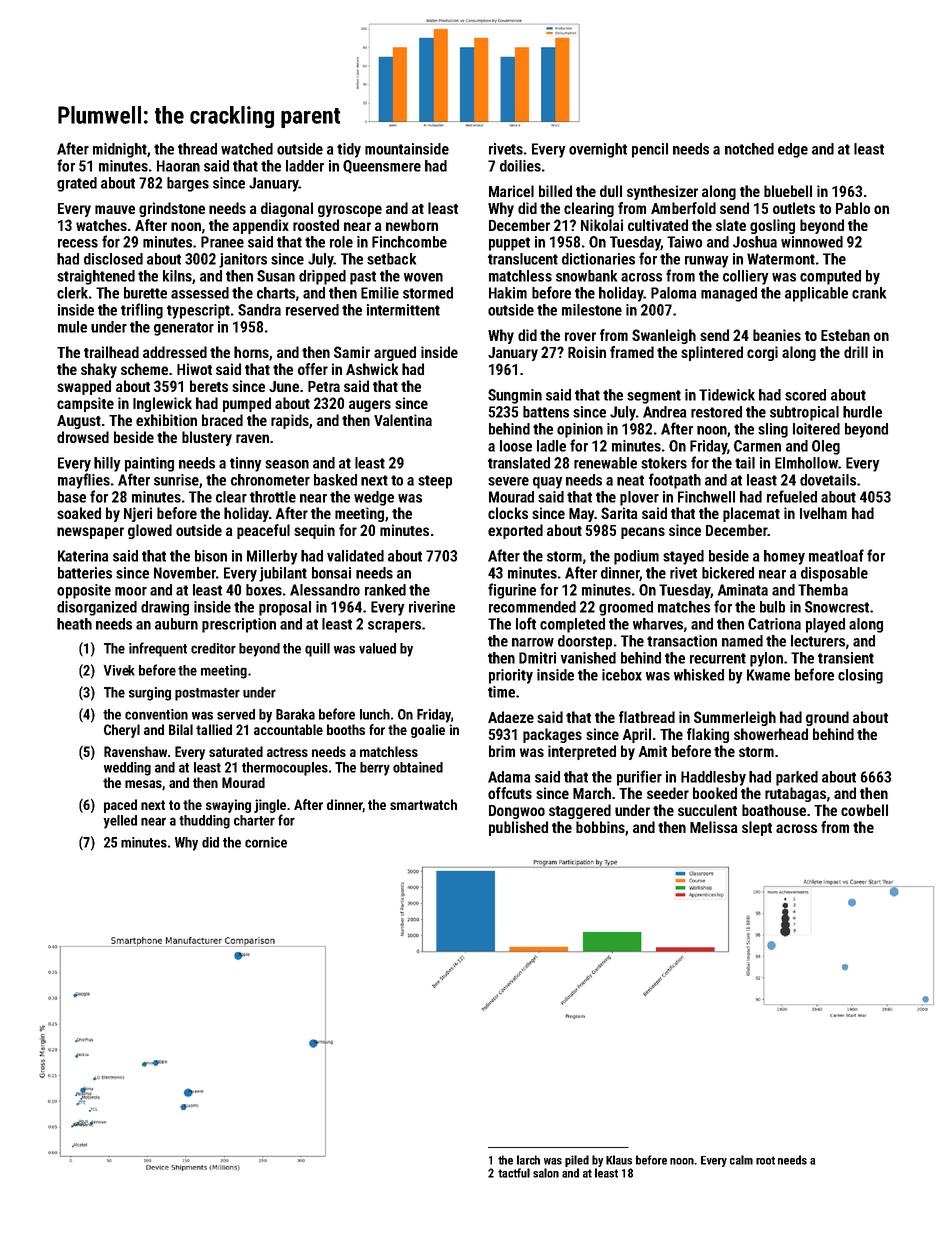 This screenshot has height=1233, width=952. What do you see at coordinates (765, 1160) in the screenshot?
I see `root` at bounding box center [765, 1160].
